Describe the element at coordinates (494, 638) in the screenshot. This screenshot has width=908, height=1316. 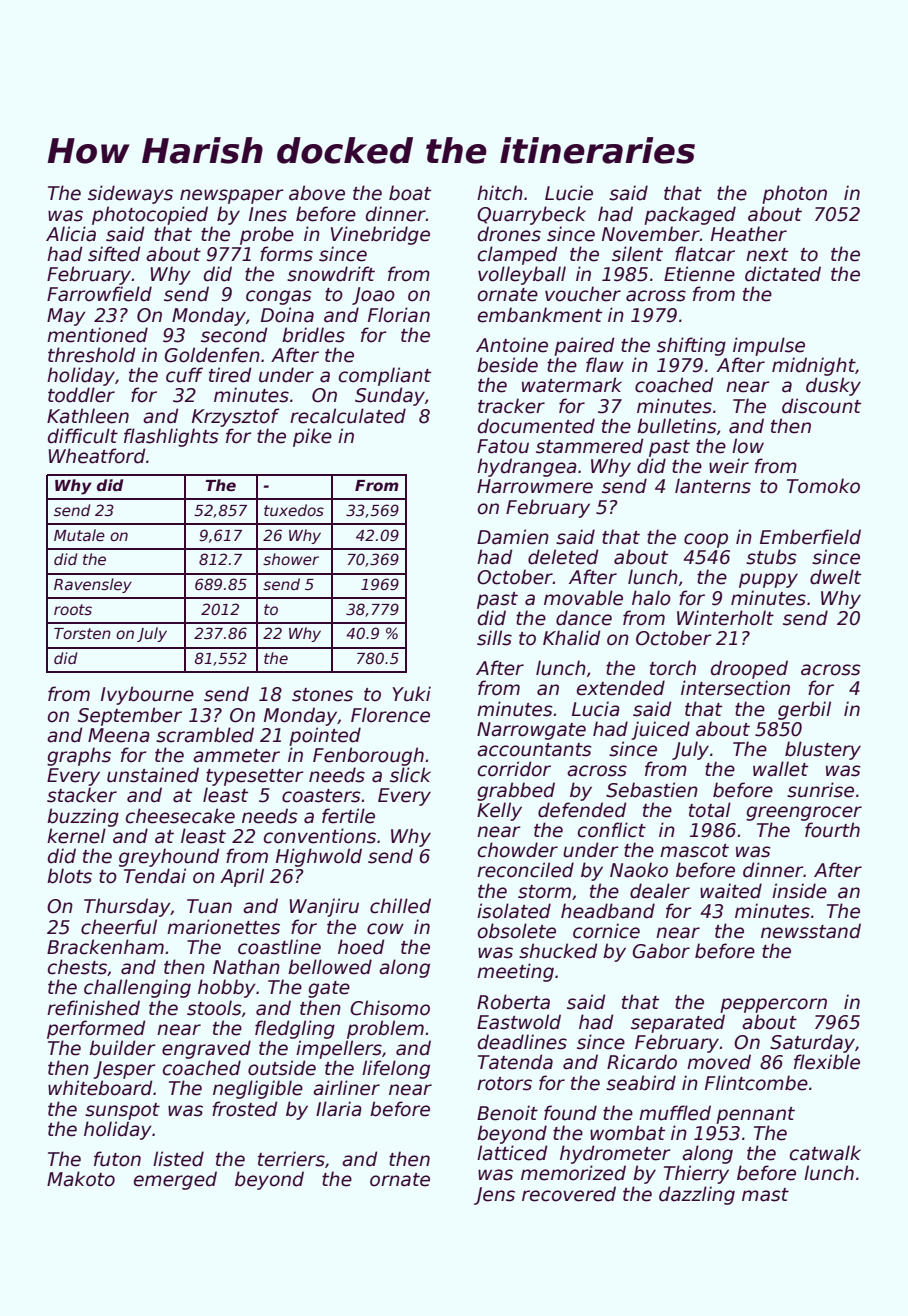
I see `sills` at that location.
